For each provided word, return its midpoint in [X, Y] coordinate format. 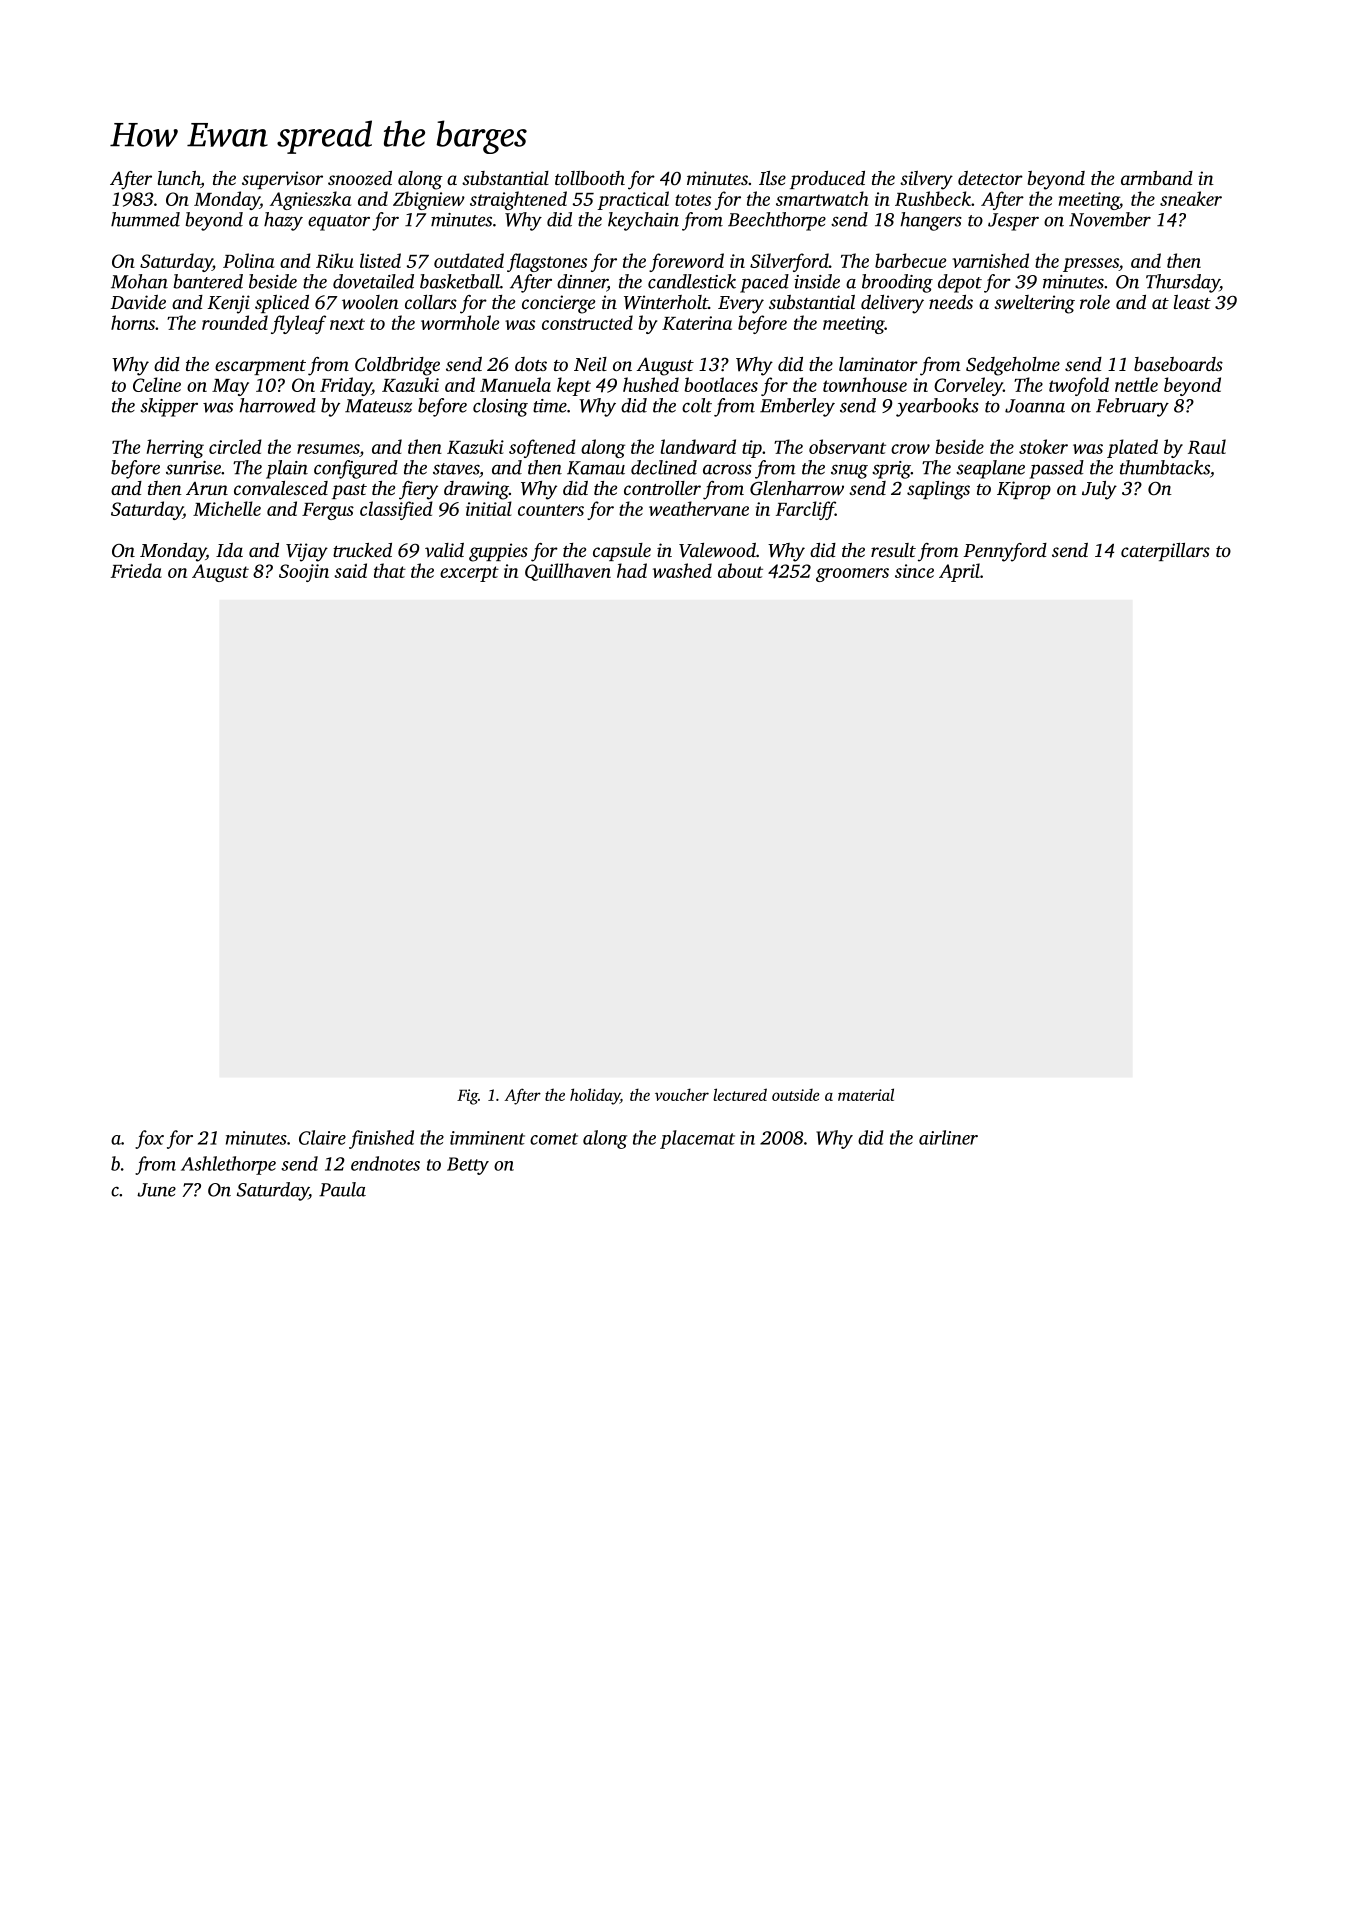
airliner [948, 1137]
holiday [595, 1096]
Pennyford [1005, 552]
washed [682, 570]
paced [764, 283]
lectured [740, 1094]
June [156, 1190]
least [1192, 302]
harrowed [277, 405]
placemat [697, 1139]
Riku [335, 260]
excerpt [469, 574]
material [866, 1094]
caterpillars [1165, 552]
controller [662, 488]
